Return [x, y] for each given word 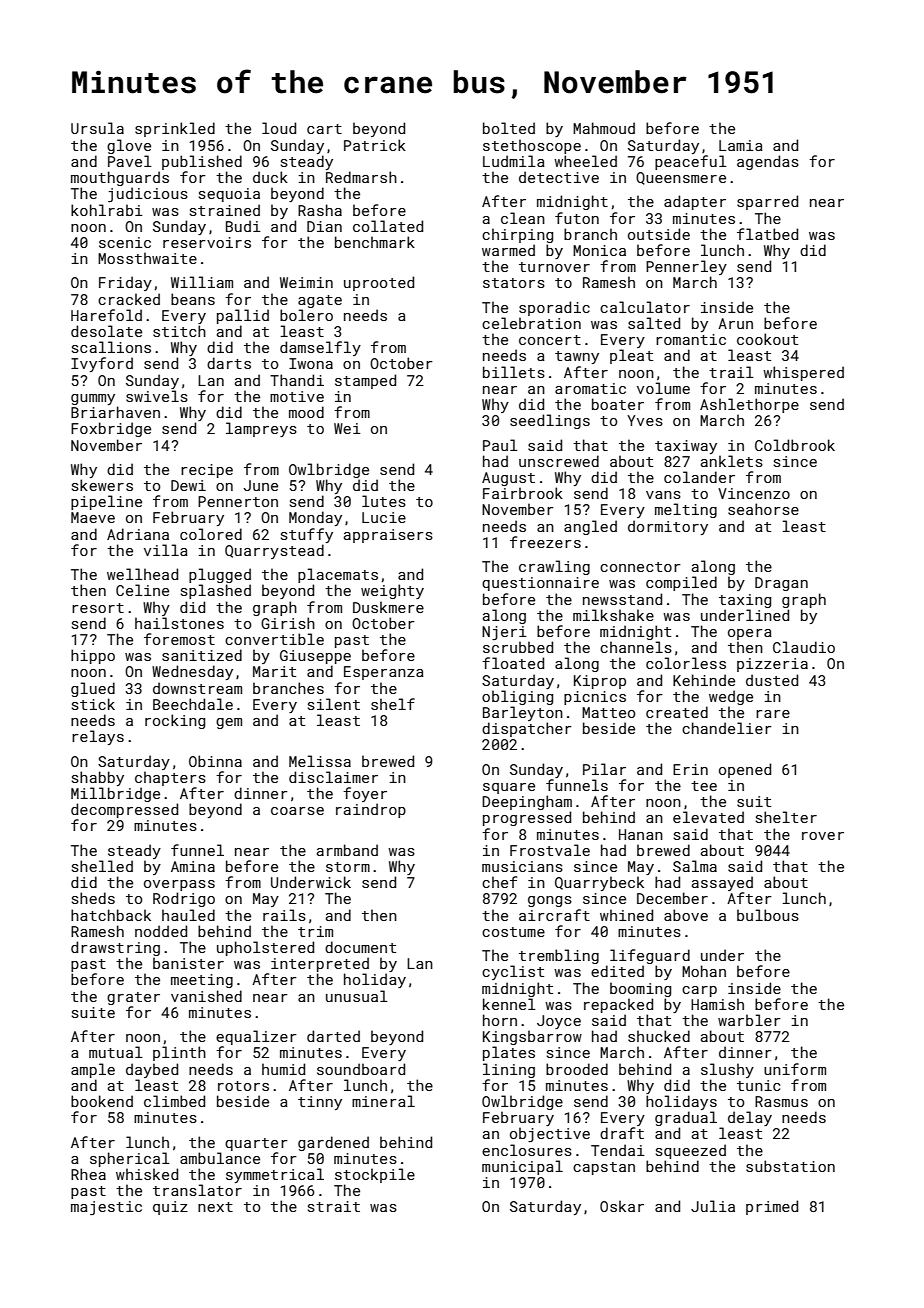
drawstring [115, 948]
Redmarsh [361, 177]
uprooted [379, 283]
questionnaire [540, 584]
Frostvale [550, 850]
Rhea [88, 1174]
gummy [93, 399]
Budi [243, 226]
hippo [93, 656]
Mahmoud [604, 128]
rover [823, 836]
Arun [735, 323]
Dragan [781, 584]
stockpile [375, 1175]
